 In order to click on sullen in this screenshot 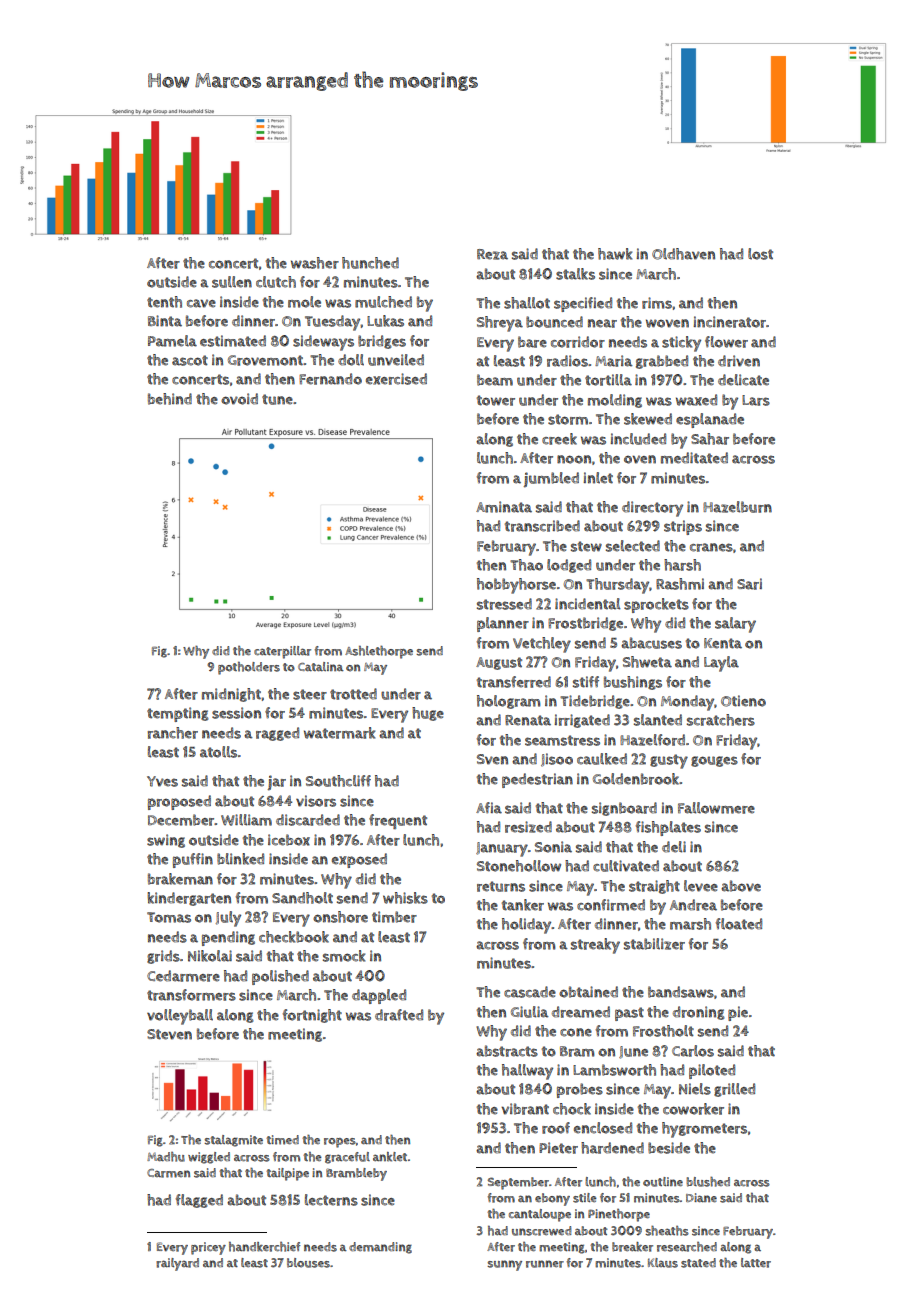, I will do `click(232, 282)`.
